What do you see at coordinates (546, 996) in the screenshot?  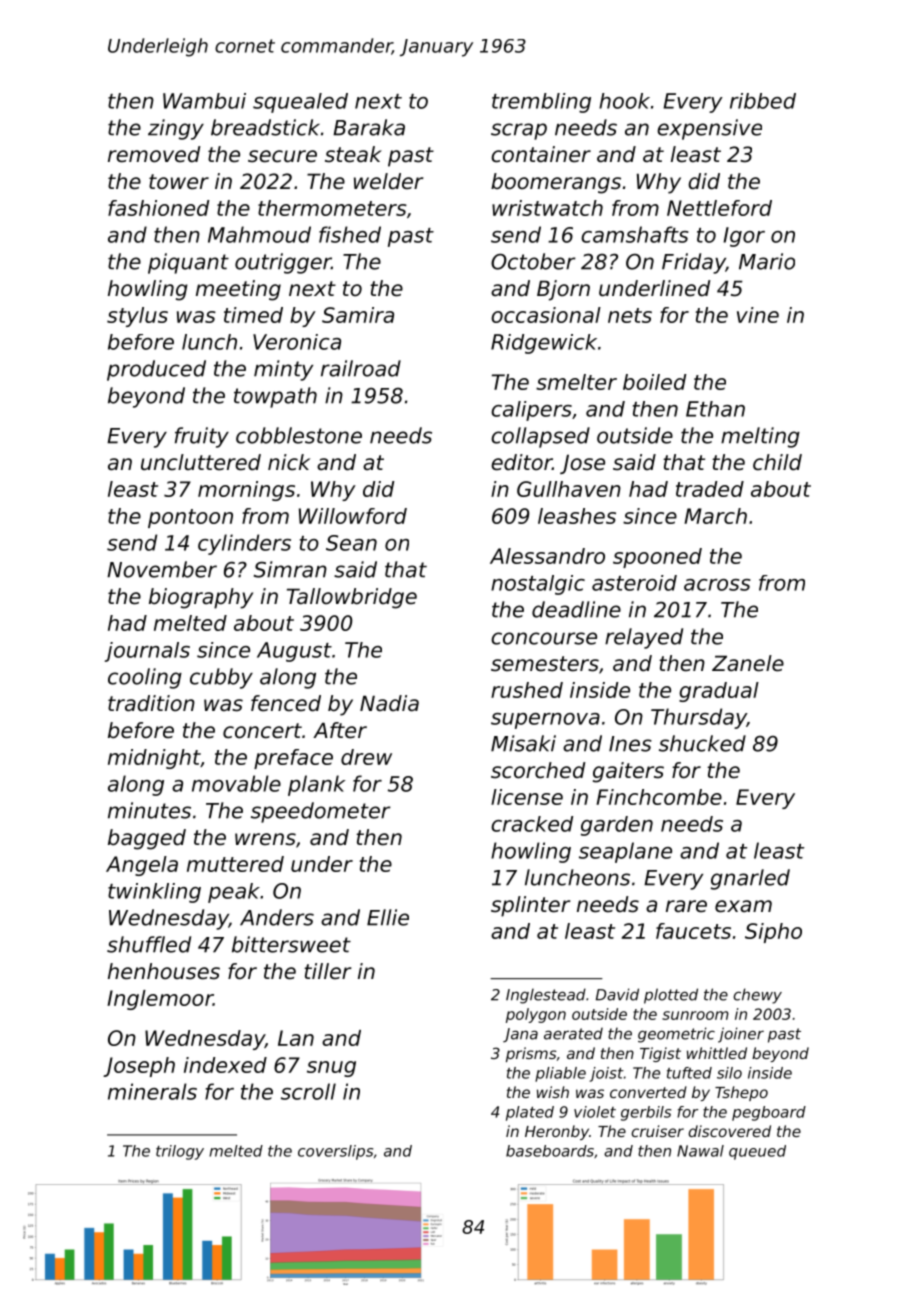 I see `Inglestead` at bounding box center [546, 996].
